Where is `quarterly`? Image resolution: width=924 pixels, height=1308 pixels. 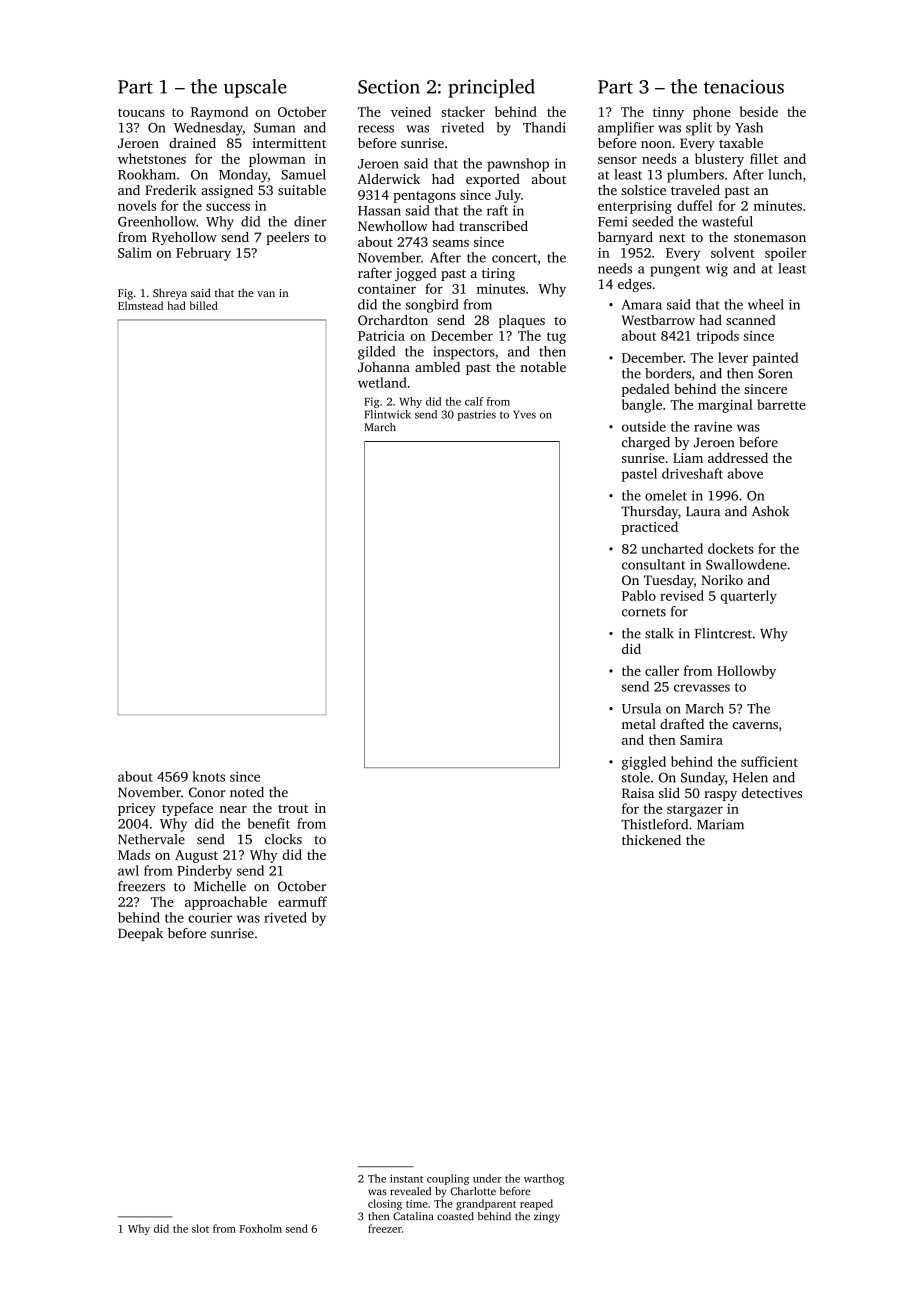 quarterly is located at coordinates (748, 597).
